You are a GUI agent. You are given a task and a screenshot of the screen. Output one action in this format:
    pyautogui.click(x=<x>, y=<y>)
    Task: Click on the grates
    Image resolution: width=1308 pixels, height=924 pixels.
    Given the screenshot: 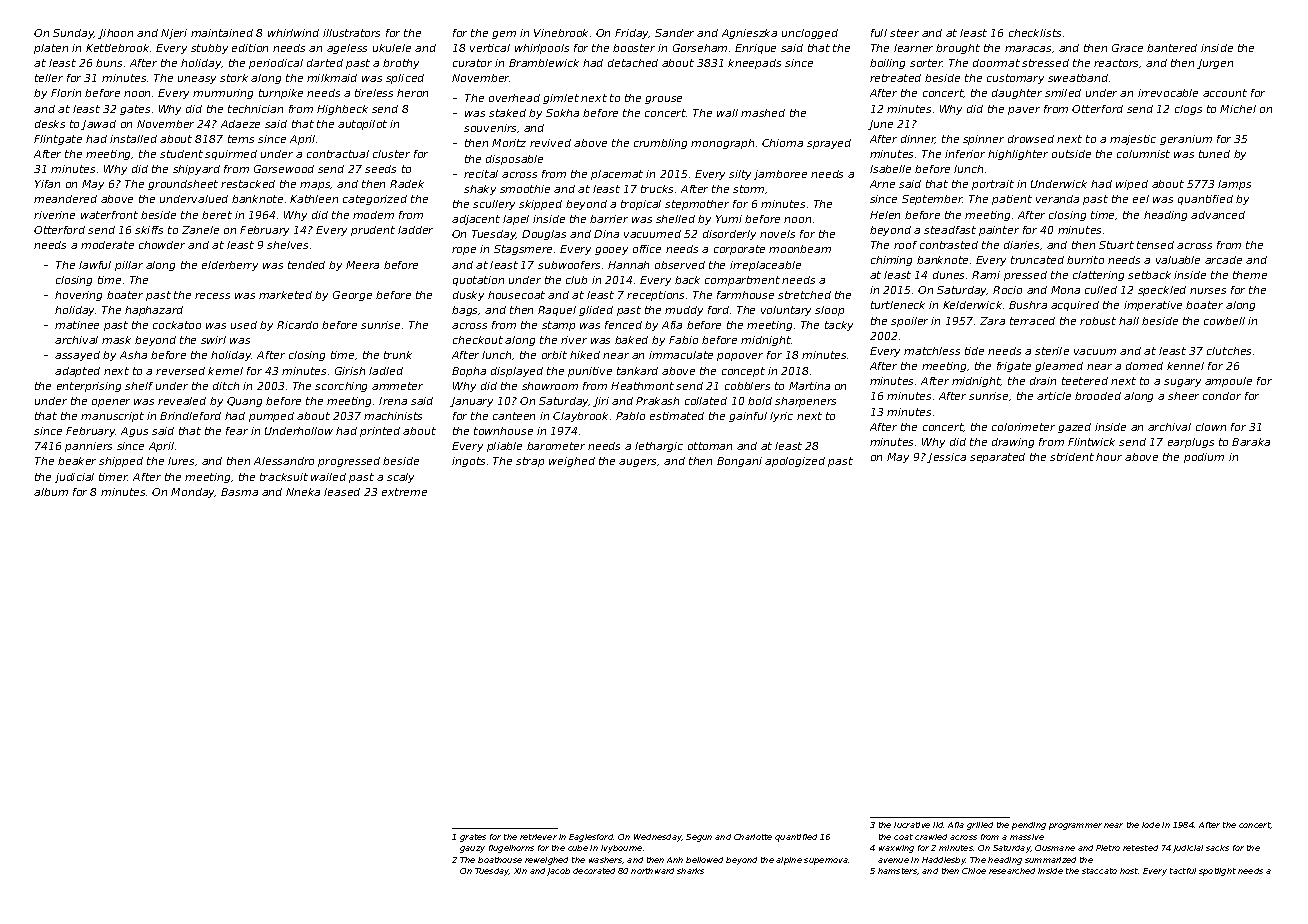 What is the action you would take?
    pyautogui.click(x=473, y=838)
